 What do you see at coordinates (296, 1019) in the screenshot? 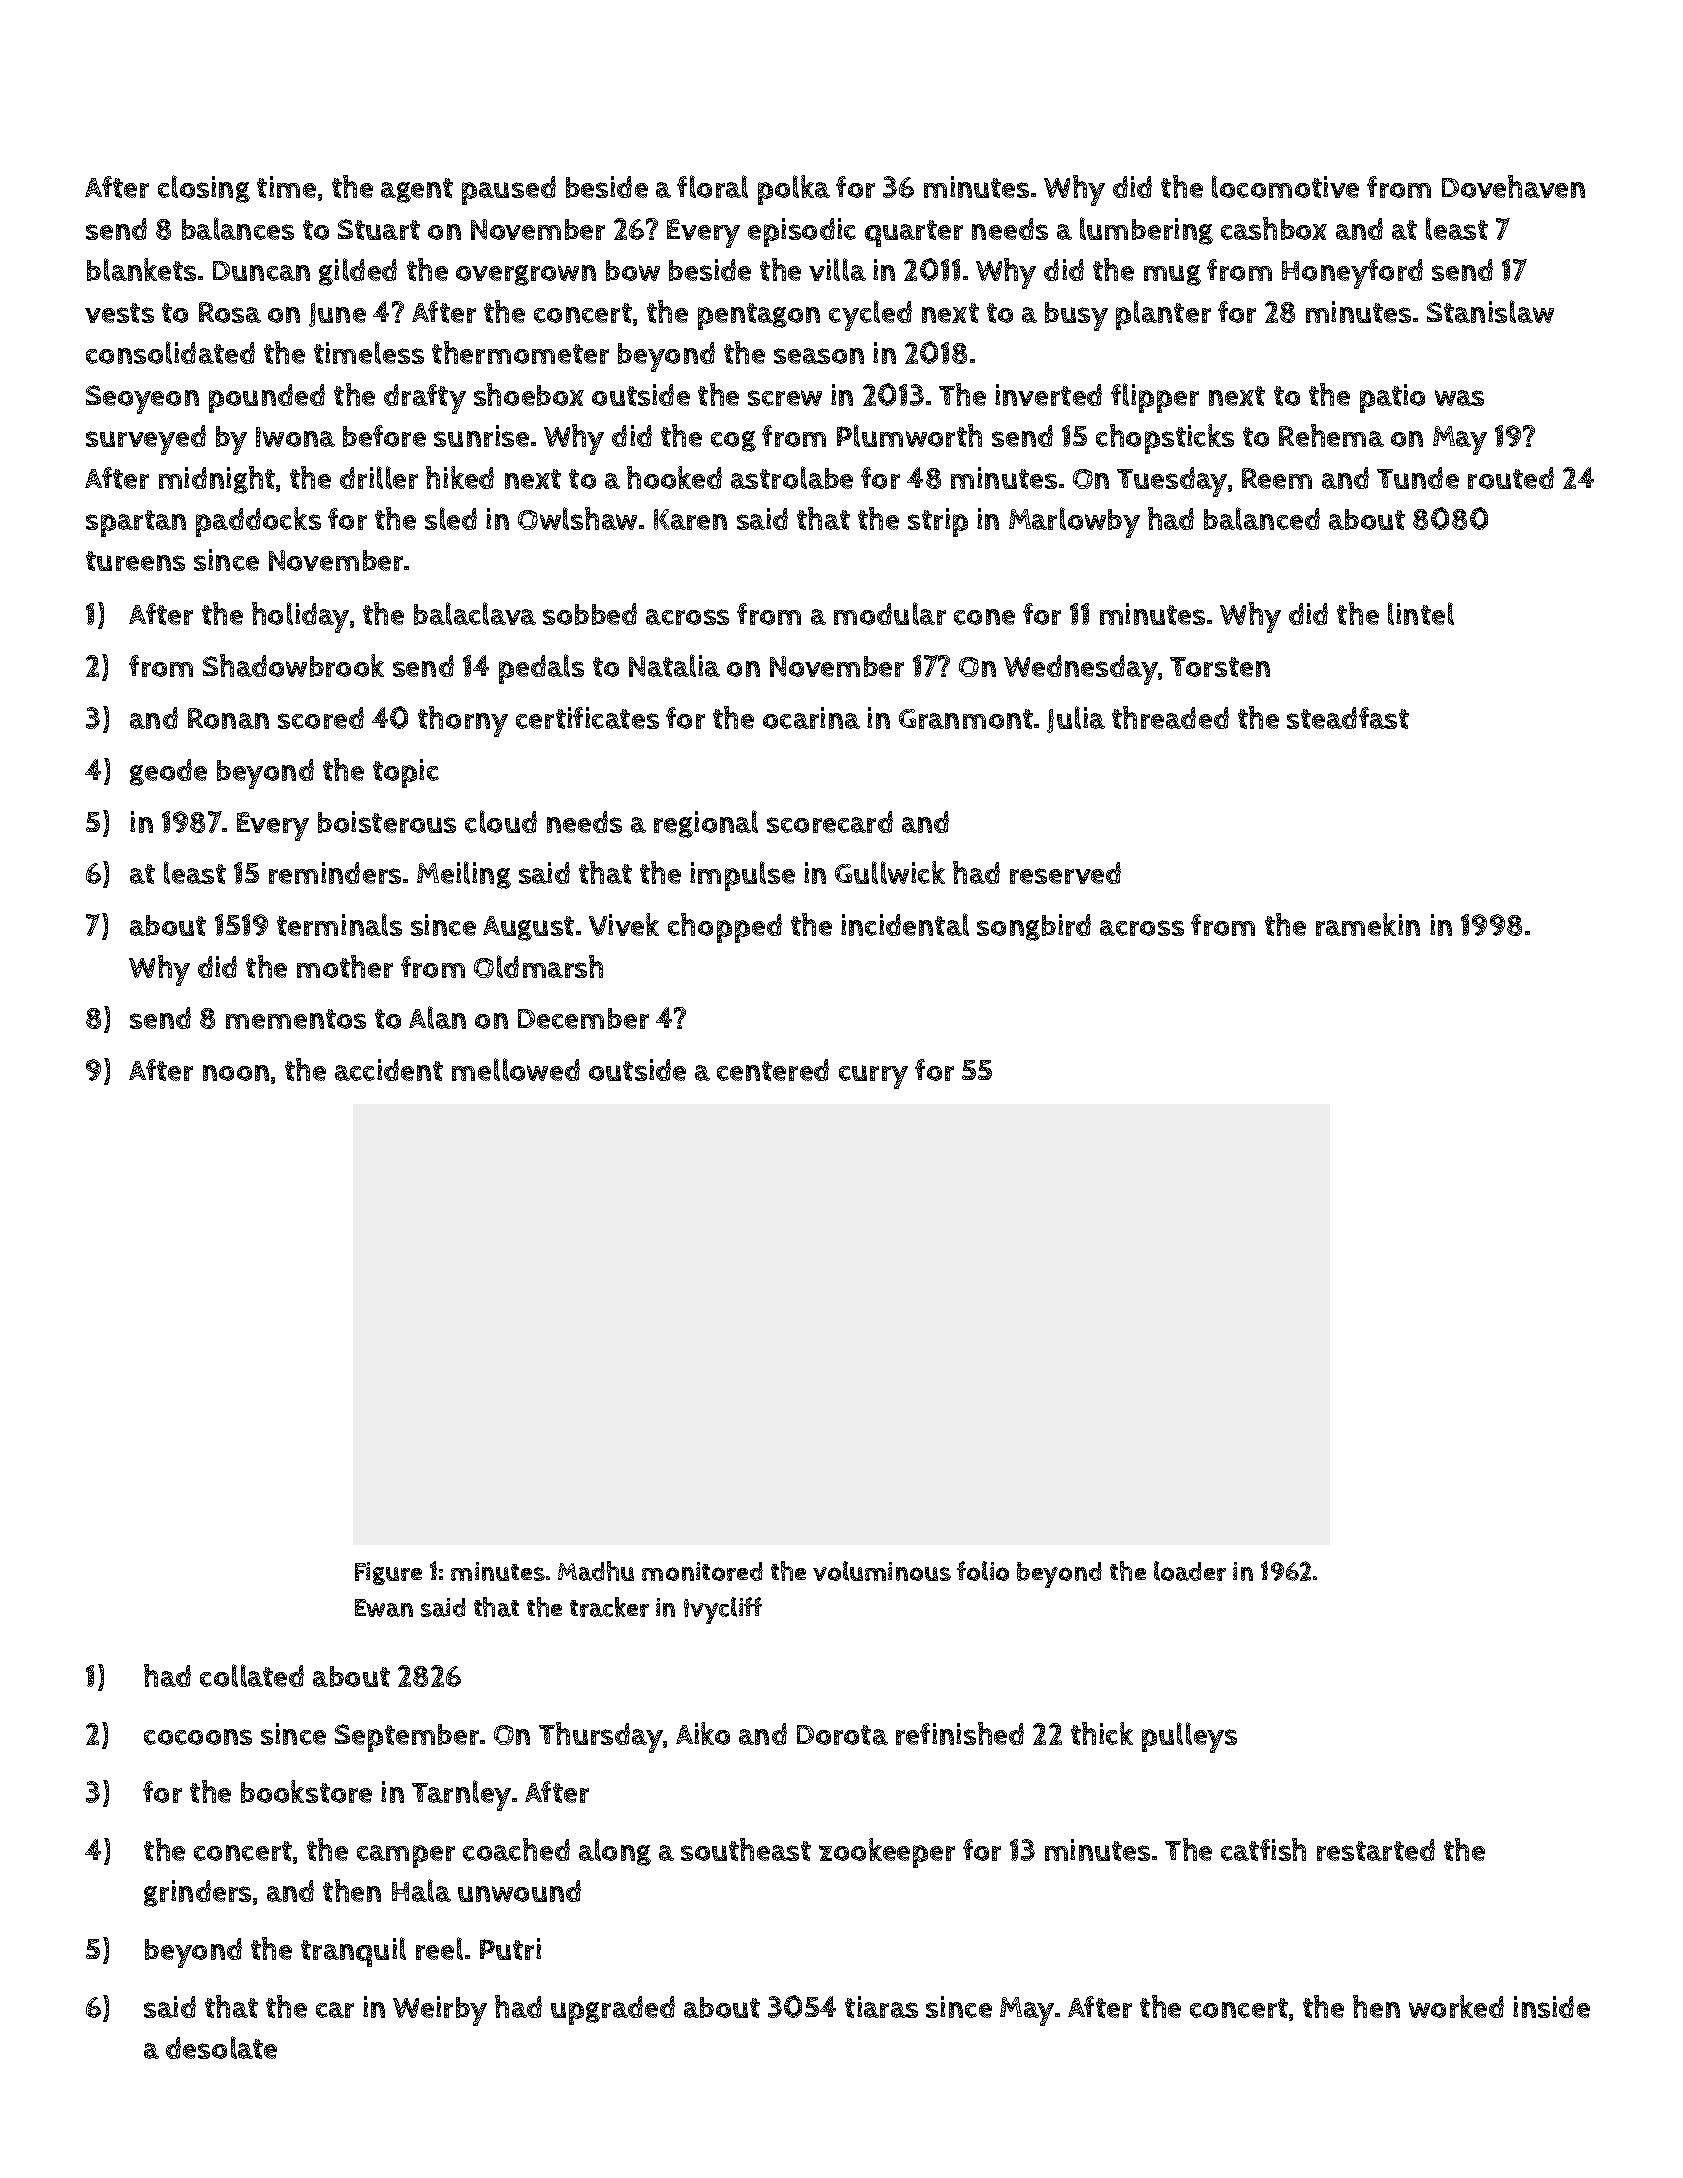
I see `mementos` at bounding box center [296, 1019].
